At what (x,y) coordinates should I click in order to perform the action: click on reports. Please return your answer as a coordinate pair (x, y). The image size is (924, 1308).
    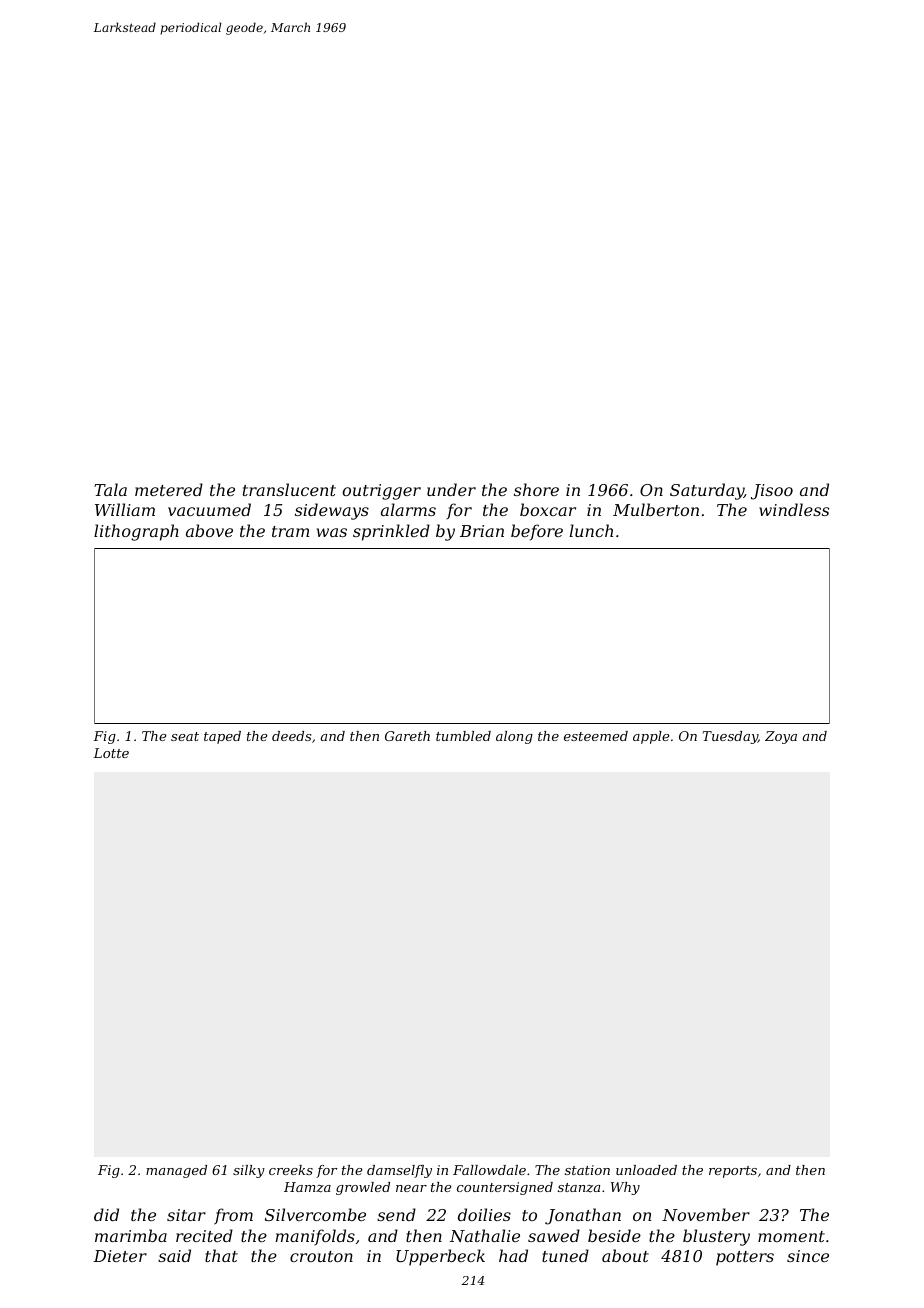
    Looking at the image, I should click on (733, 1172).
